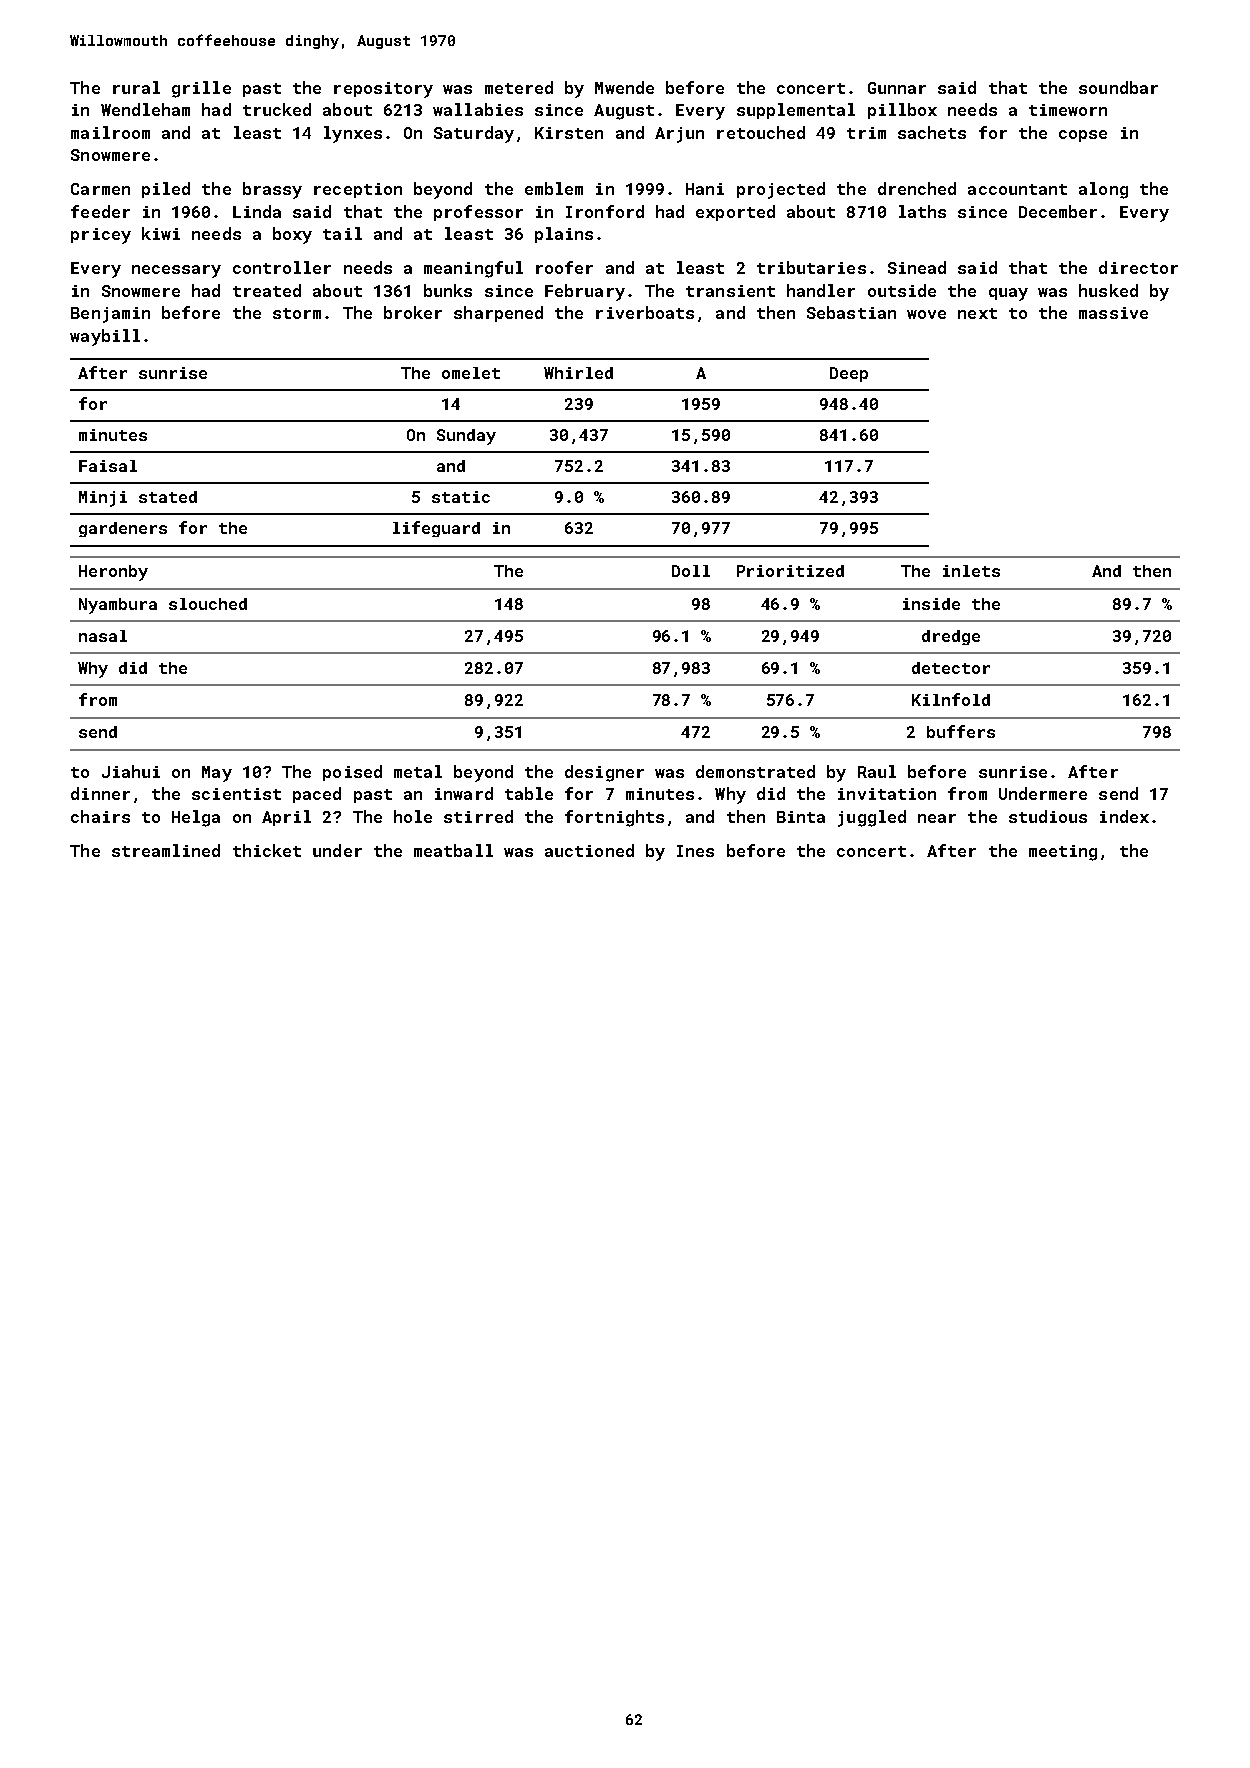 This screenshot has height=1768, width=1250. Describe the element at coordinates (971, 571) in the screenshot. I see `inlets` at that location.
